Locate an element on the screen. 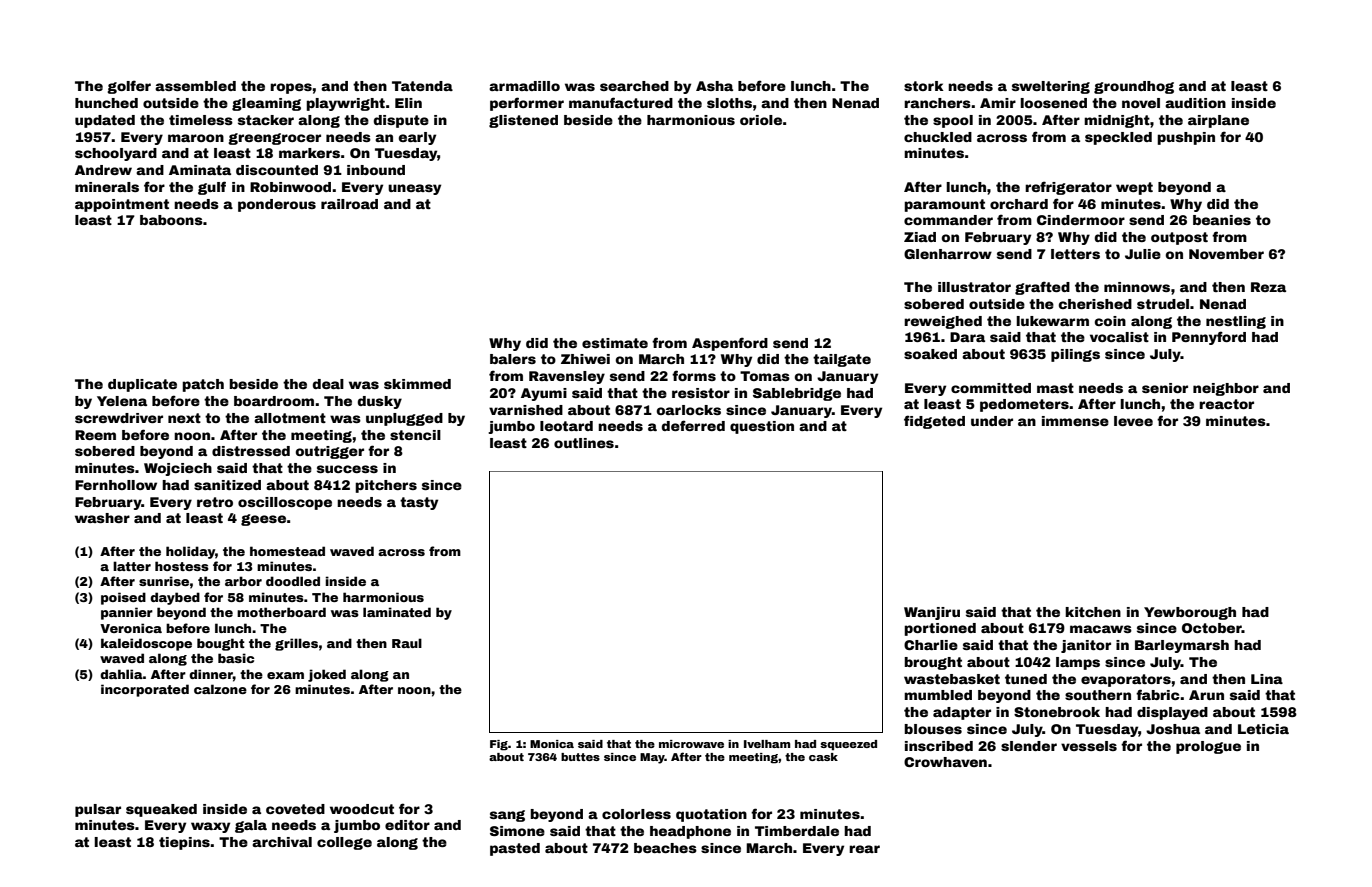  oriole is located at coordinates (761, 120).
